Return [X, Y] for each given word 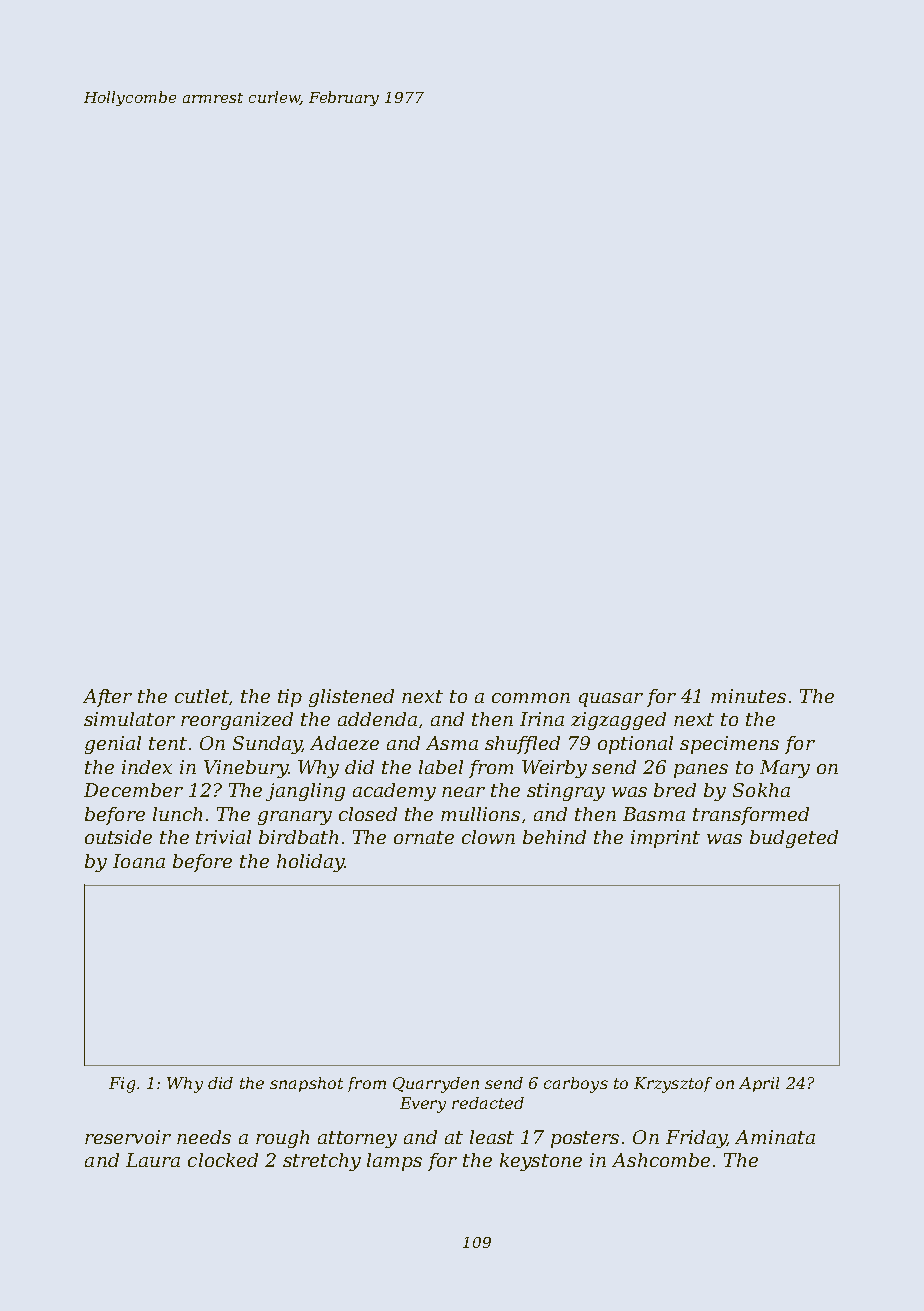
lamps [394, 1162]
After [107, 698]
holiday [310, 863]
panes [701, 771]
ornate [424, 837]
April [759, 1084]
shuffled [522, 745]
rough [282, 1139]
